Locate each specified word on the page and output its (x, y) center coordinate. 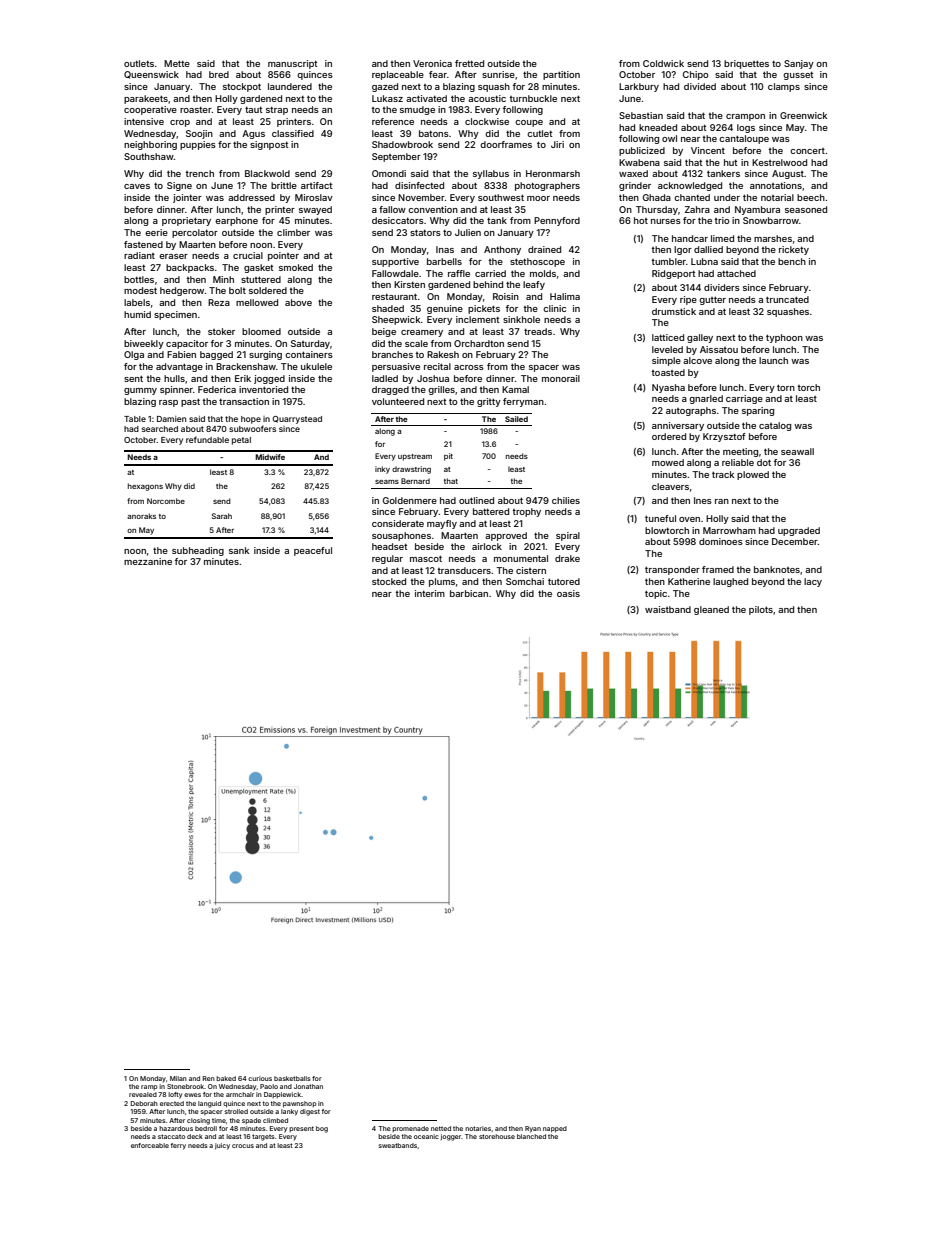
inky (382, 470)
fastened (143, 244)
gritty (489, 402)
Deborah (144, 1103)
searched (160, 429)
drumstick (674, 311)
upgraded (799, 531)
